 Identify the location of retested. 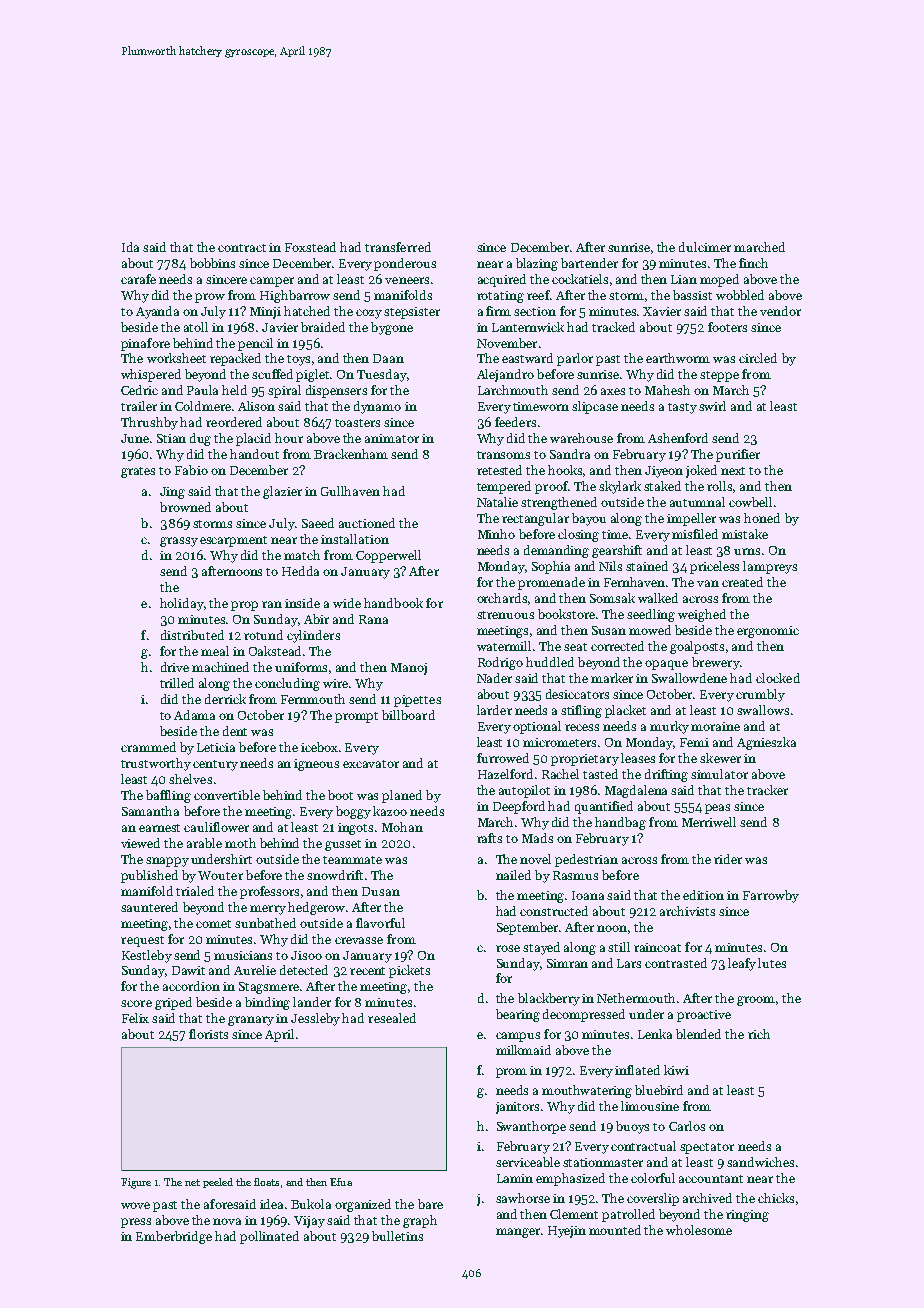
(499, 470).
